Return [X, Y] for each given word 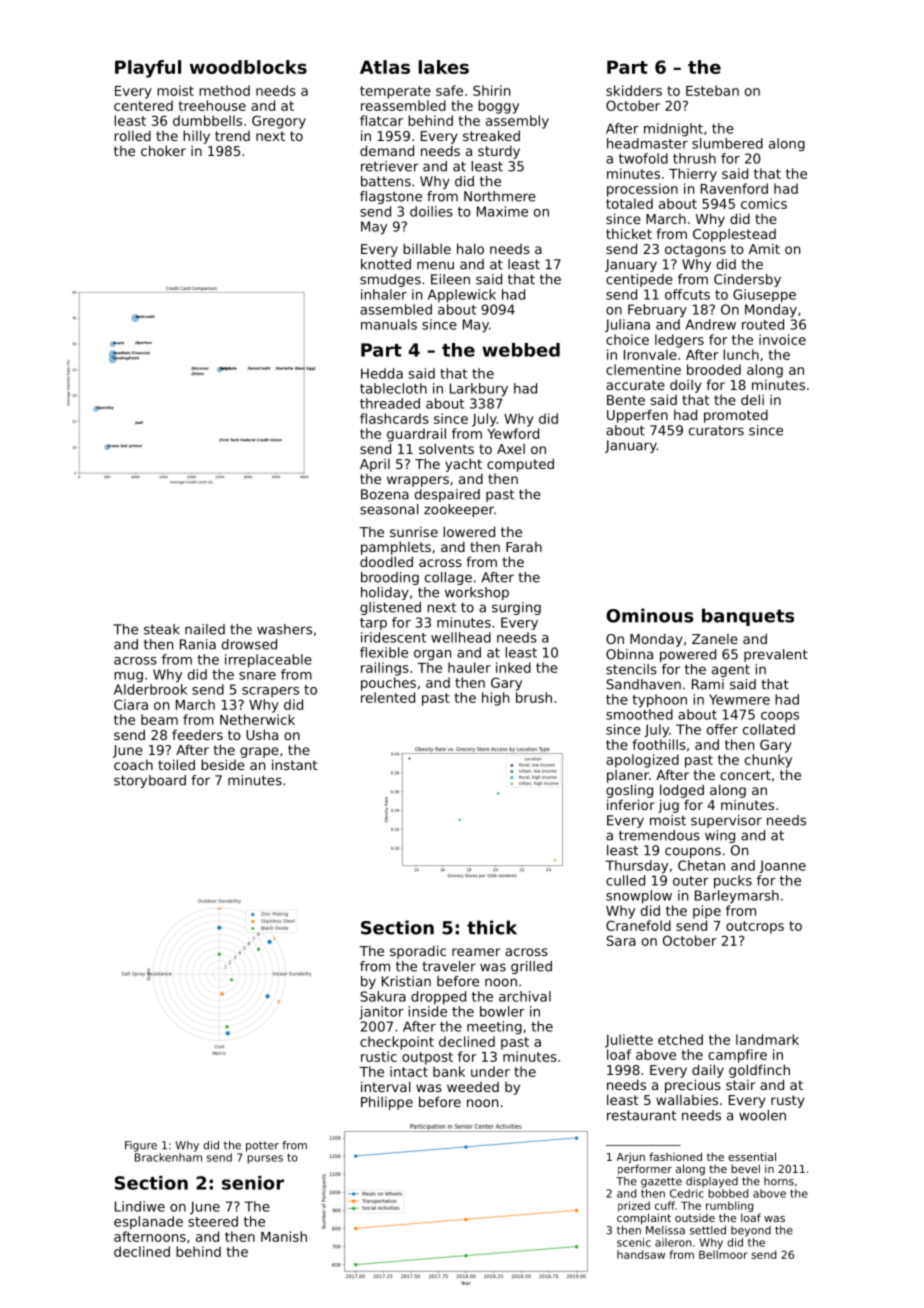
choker [163, 150]
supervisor [726, 821]
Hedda [382, 373]
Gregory [279, 122]
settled [708, 1230]
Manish [284, 1236]
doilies [431, 211]
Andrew [710, 324]
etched [680, 1039]
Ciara [131, 704]
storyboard [150, 781]
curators [716, 431]
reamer [476, 952]
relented [388, 697]
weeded [473, 1087]
